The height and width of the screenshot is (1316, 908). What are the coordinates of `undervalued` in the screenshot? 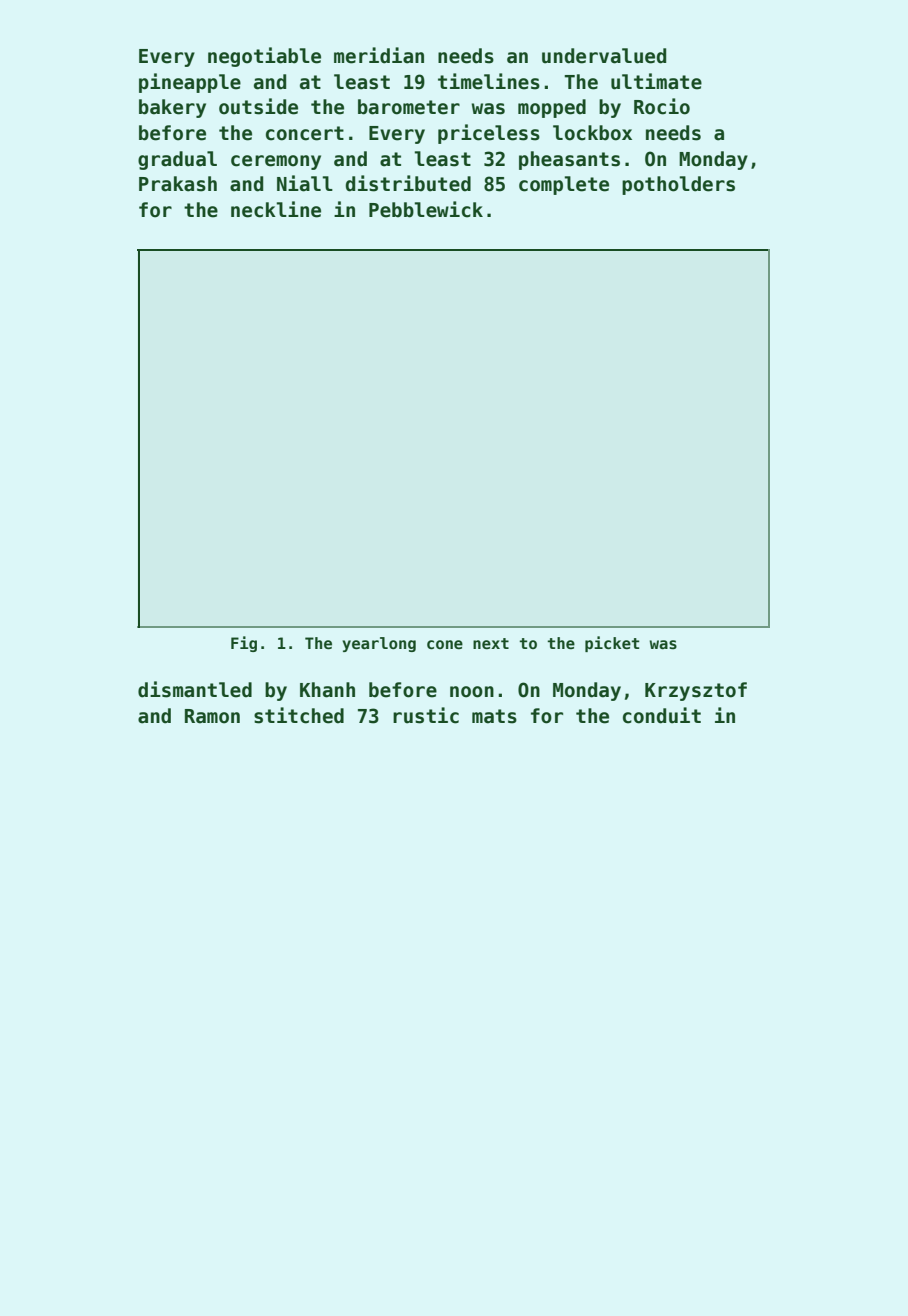 It's located at (604, 56).
